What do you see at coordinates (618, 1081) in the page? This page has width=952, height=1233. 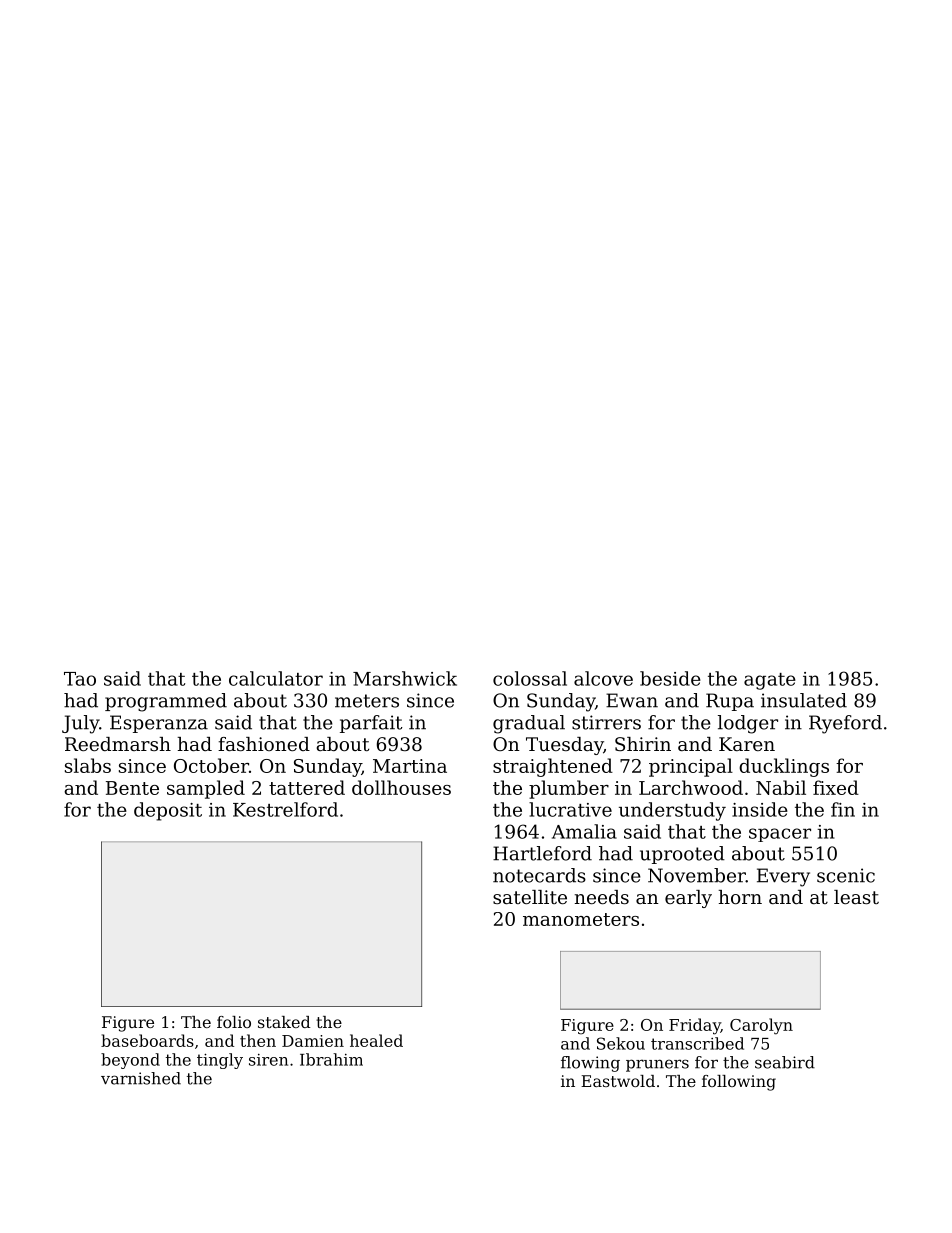 I see `Eastwold` at bounding box center [618, 1081].
